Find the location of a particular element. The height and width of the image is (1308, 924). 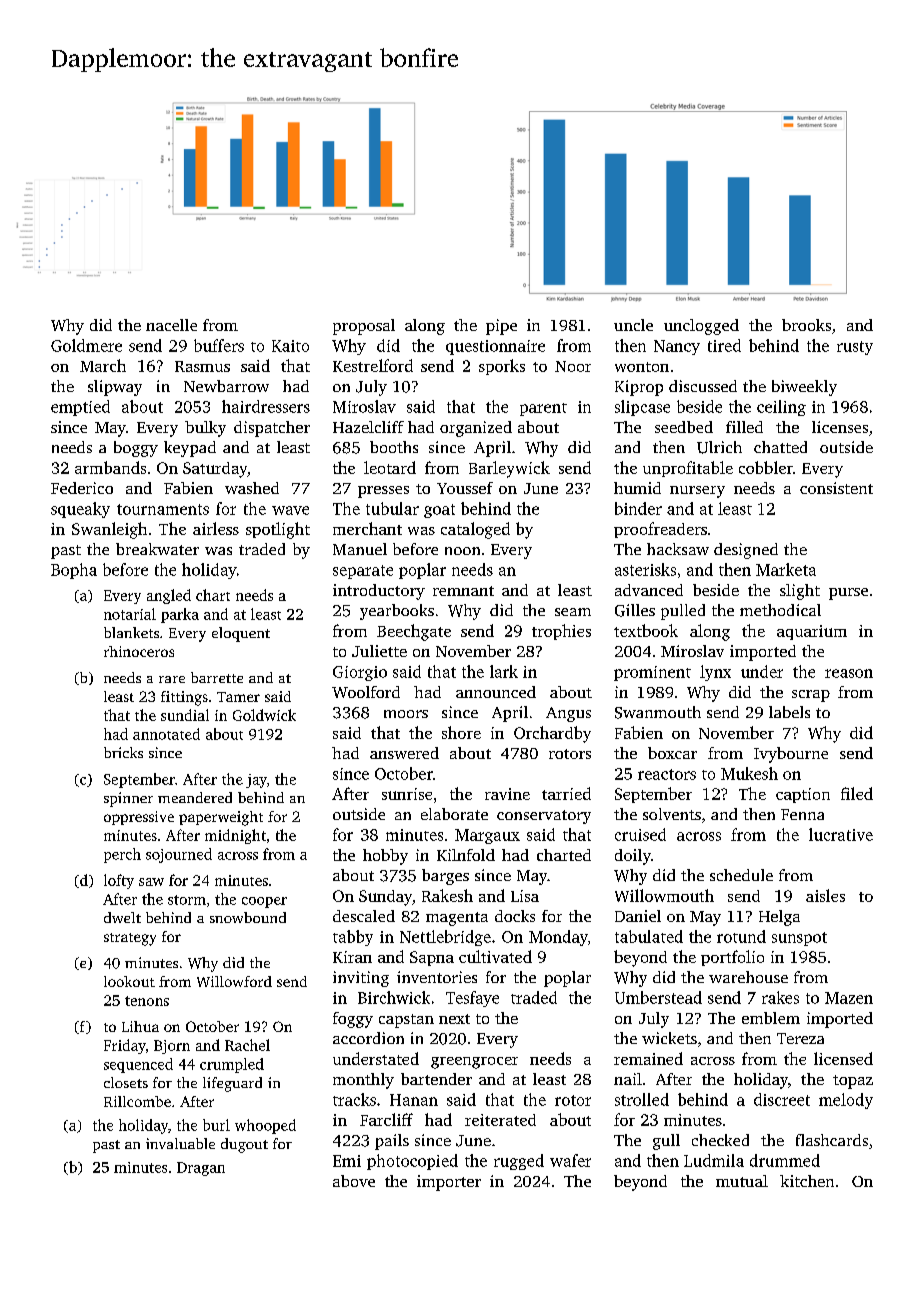

lynx is located at coordinates (715, 673).
